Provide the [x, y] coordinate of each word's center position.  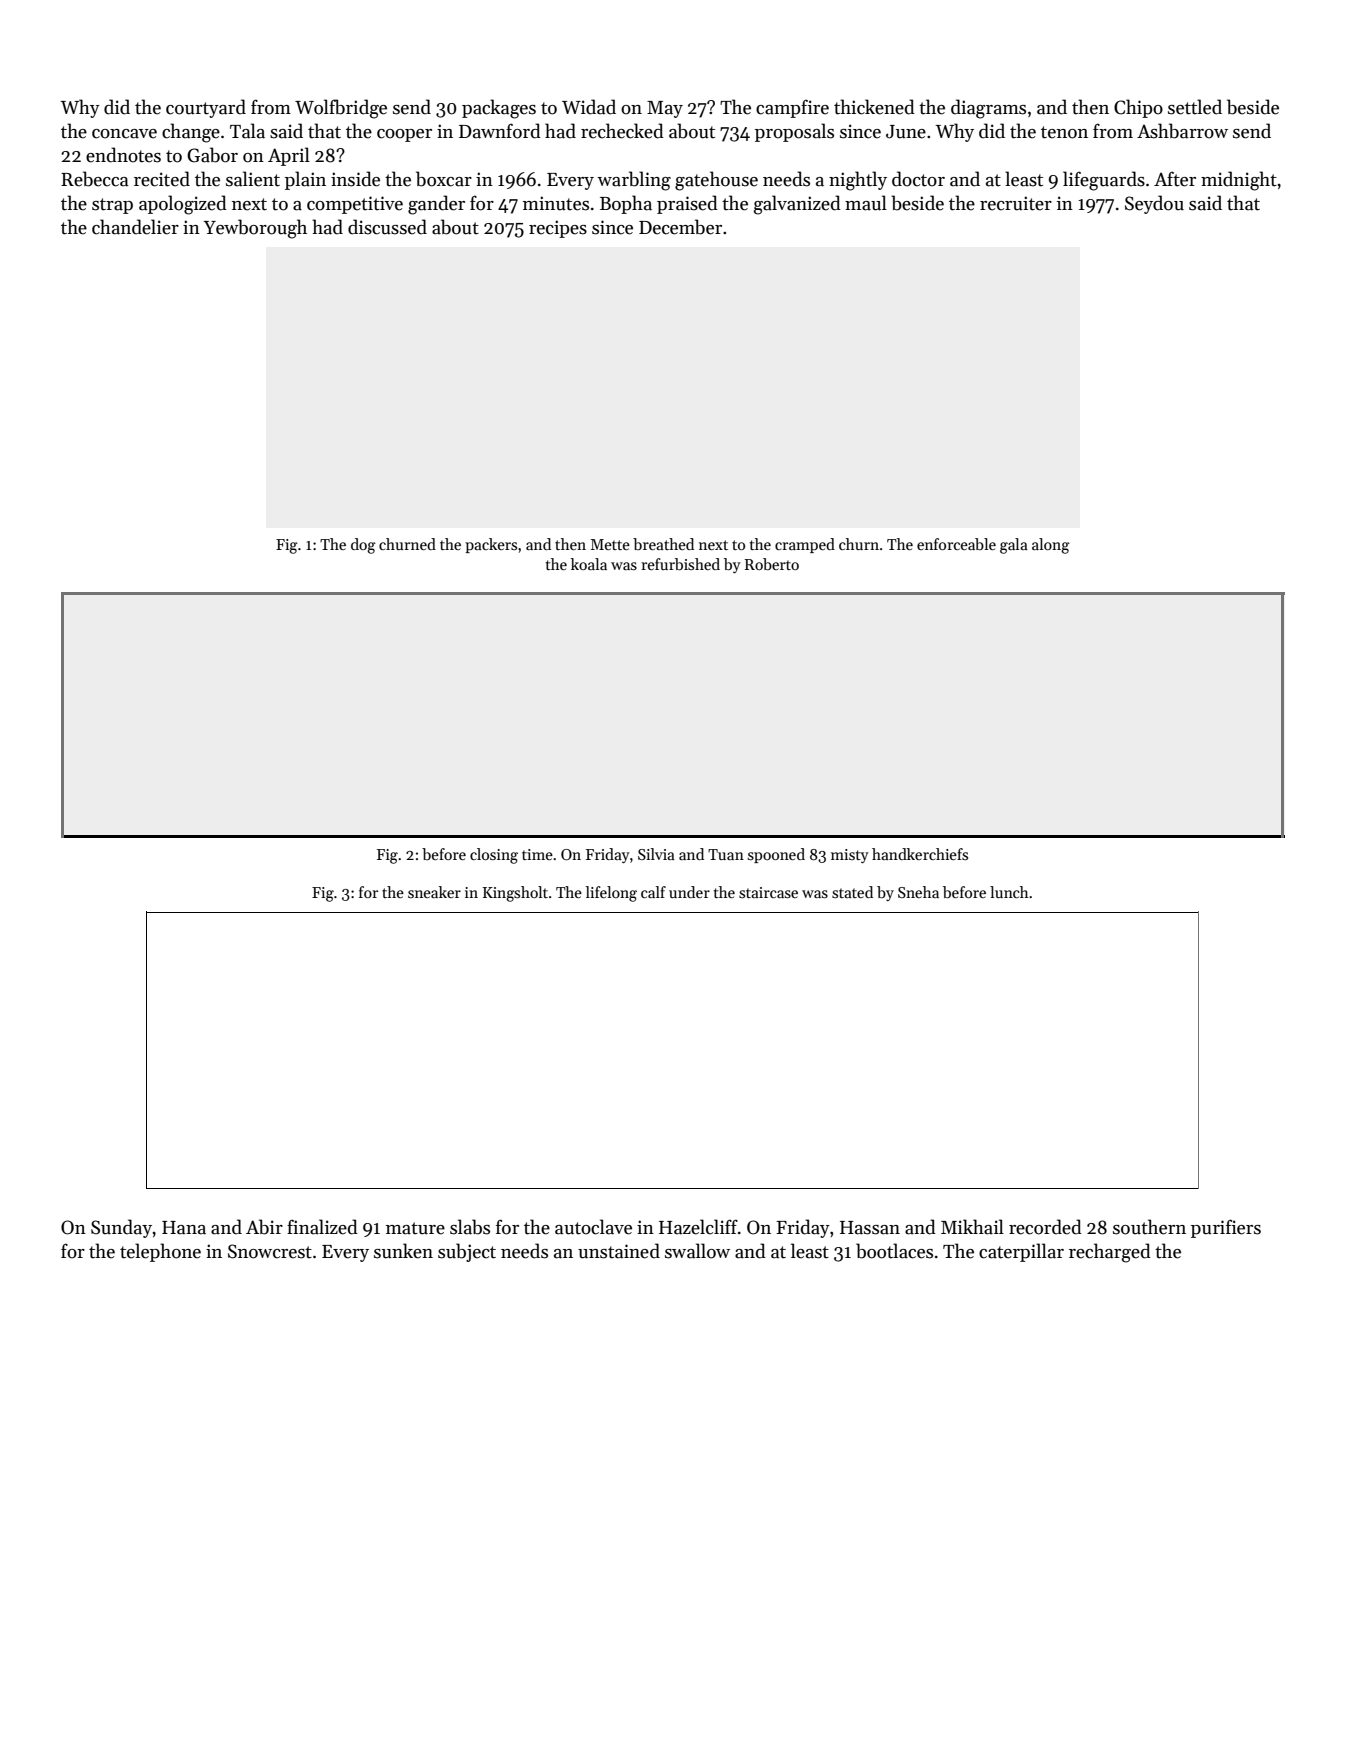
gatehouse [716, 181]
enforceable [956, 544]
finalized [322, 1227]
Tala [247, 131]
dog [363, 546]
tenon [1064, 132]
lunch [1009, 892]
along [1051, 546]
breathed [663, 544]
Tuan [726, 854]
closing [494, 856]
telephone [160, 1252]
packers [491, 545]
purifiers [1226, 1228]
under [689, 892]
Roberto [772, 564]
